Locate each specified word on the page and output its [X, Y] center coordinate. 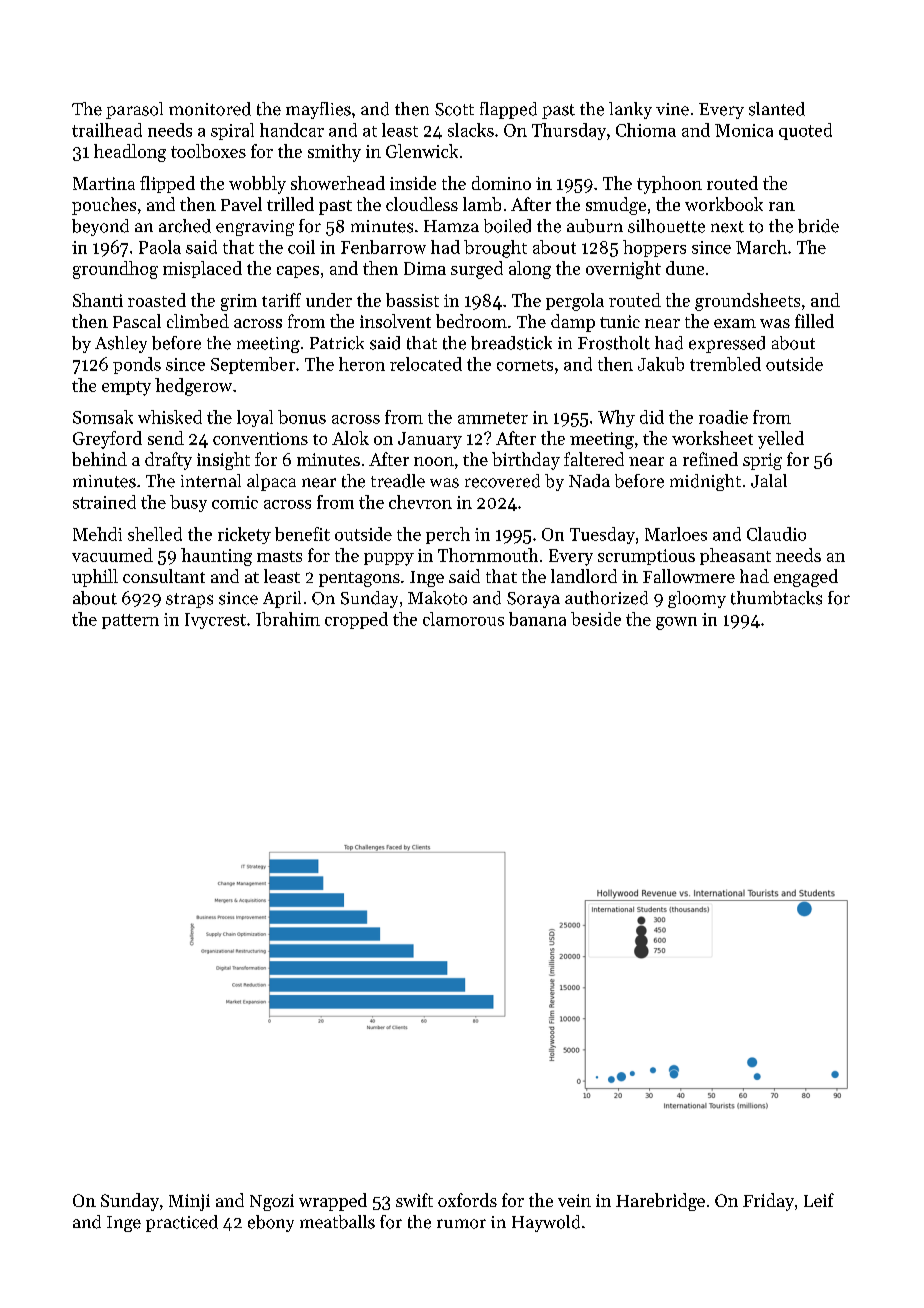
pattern [130, 621]
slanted [777, 109]
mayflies [318, 110]
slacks [471, 130]
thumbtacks [776, 598]
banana [537, 619]
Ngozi [272, 1202]
